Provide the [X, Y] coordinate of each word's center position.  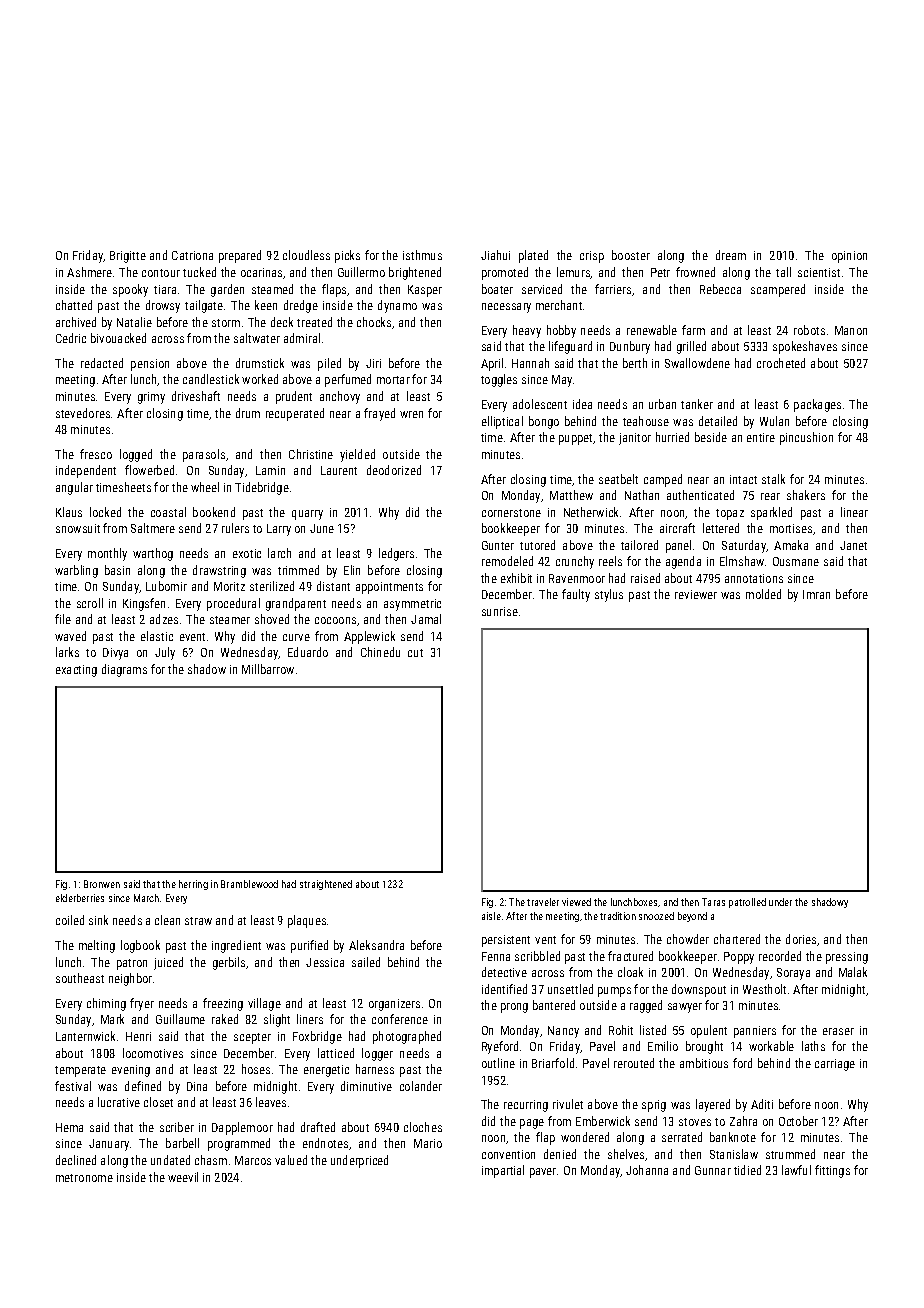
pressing [847, 958]
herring [193, 885]
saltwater [257, 338]
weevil [183, 1177]
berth [635, 363]
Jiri [373, 363]
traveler [543, 902]
